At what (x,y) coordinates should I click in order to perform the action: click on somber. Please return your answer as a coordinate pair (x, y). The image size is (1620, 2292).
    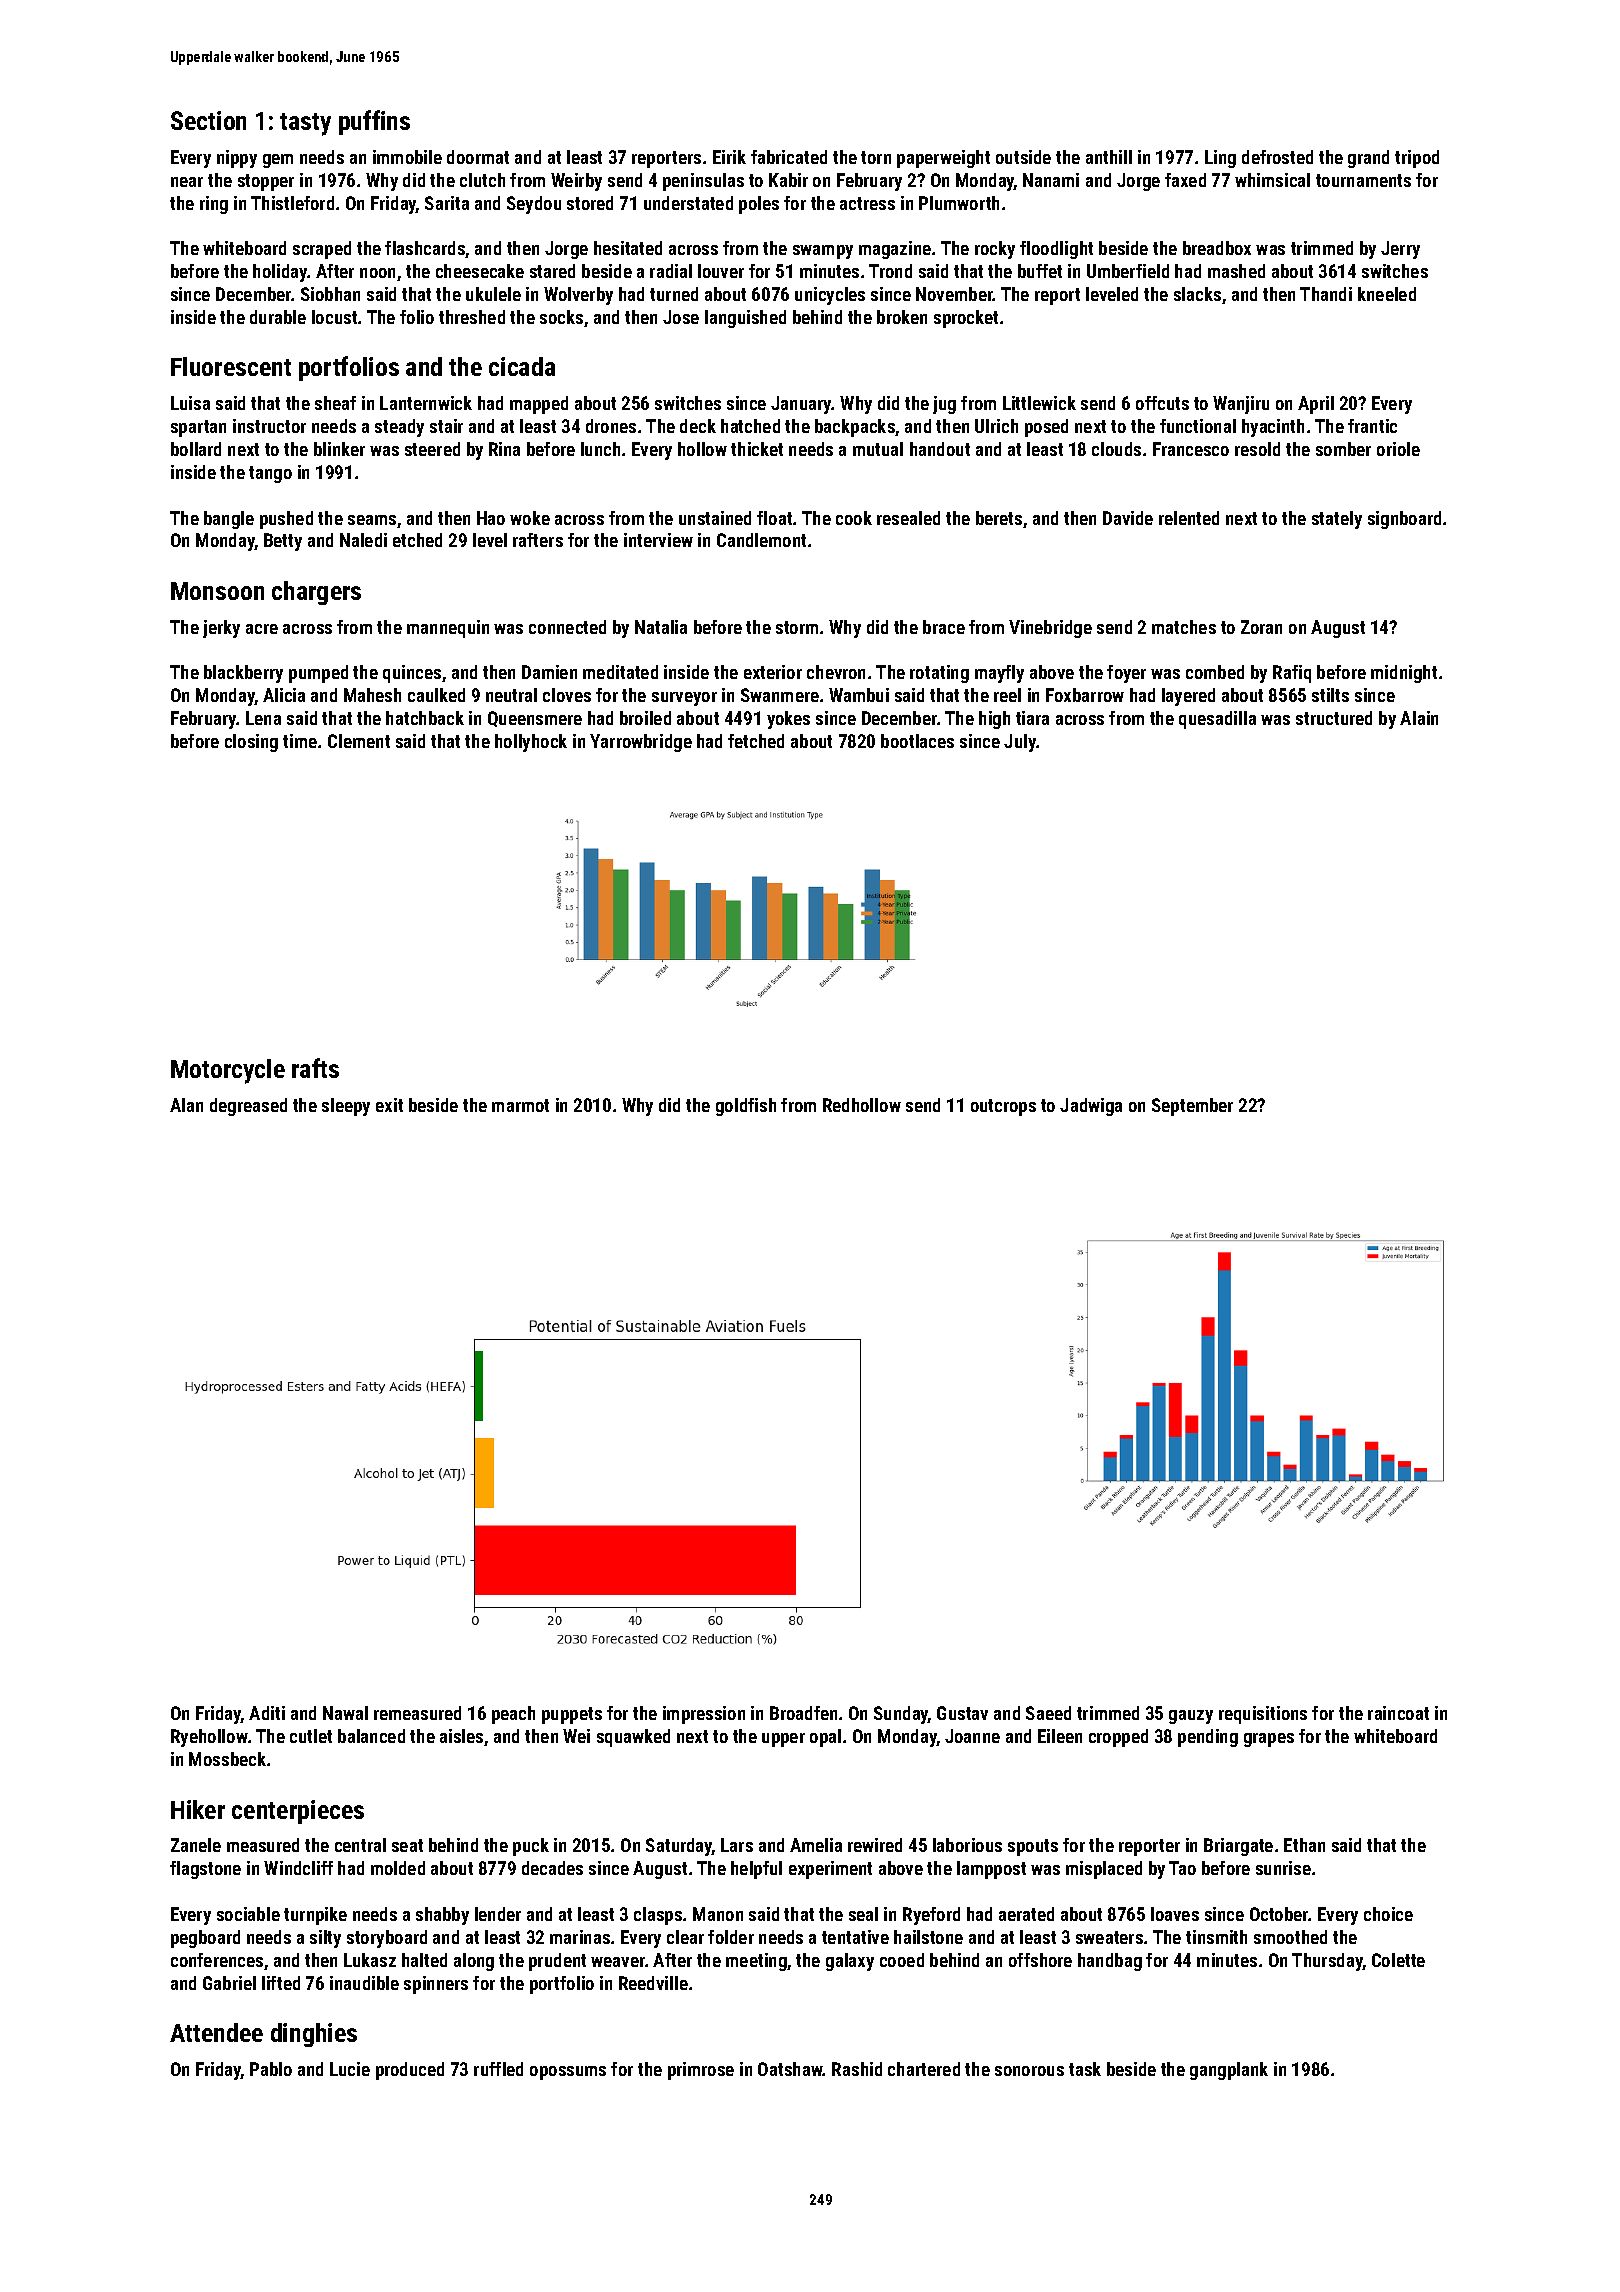
    Looking at the image, I should click on (1343, 449).
